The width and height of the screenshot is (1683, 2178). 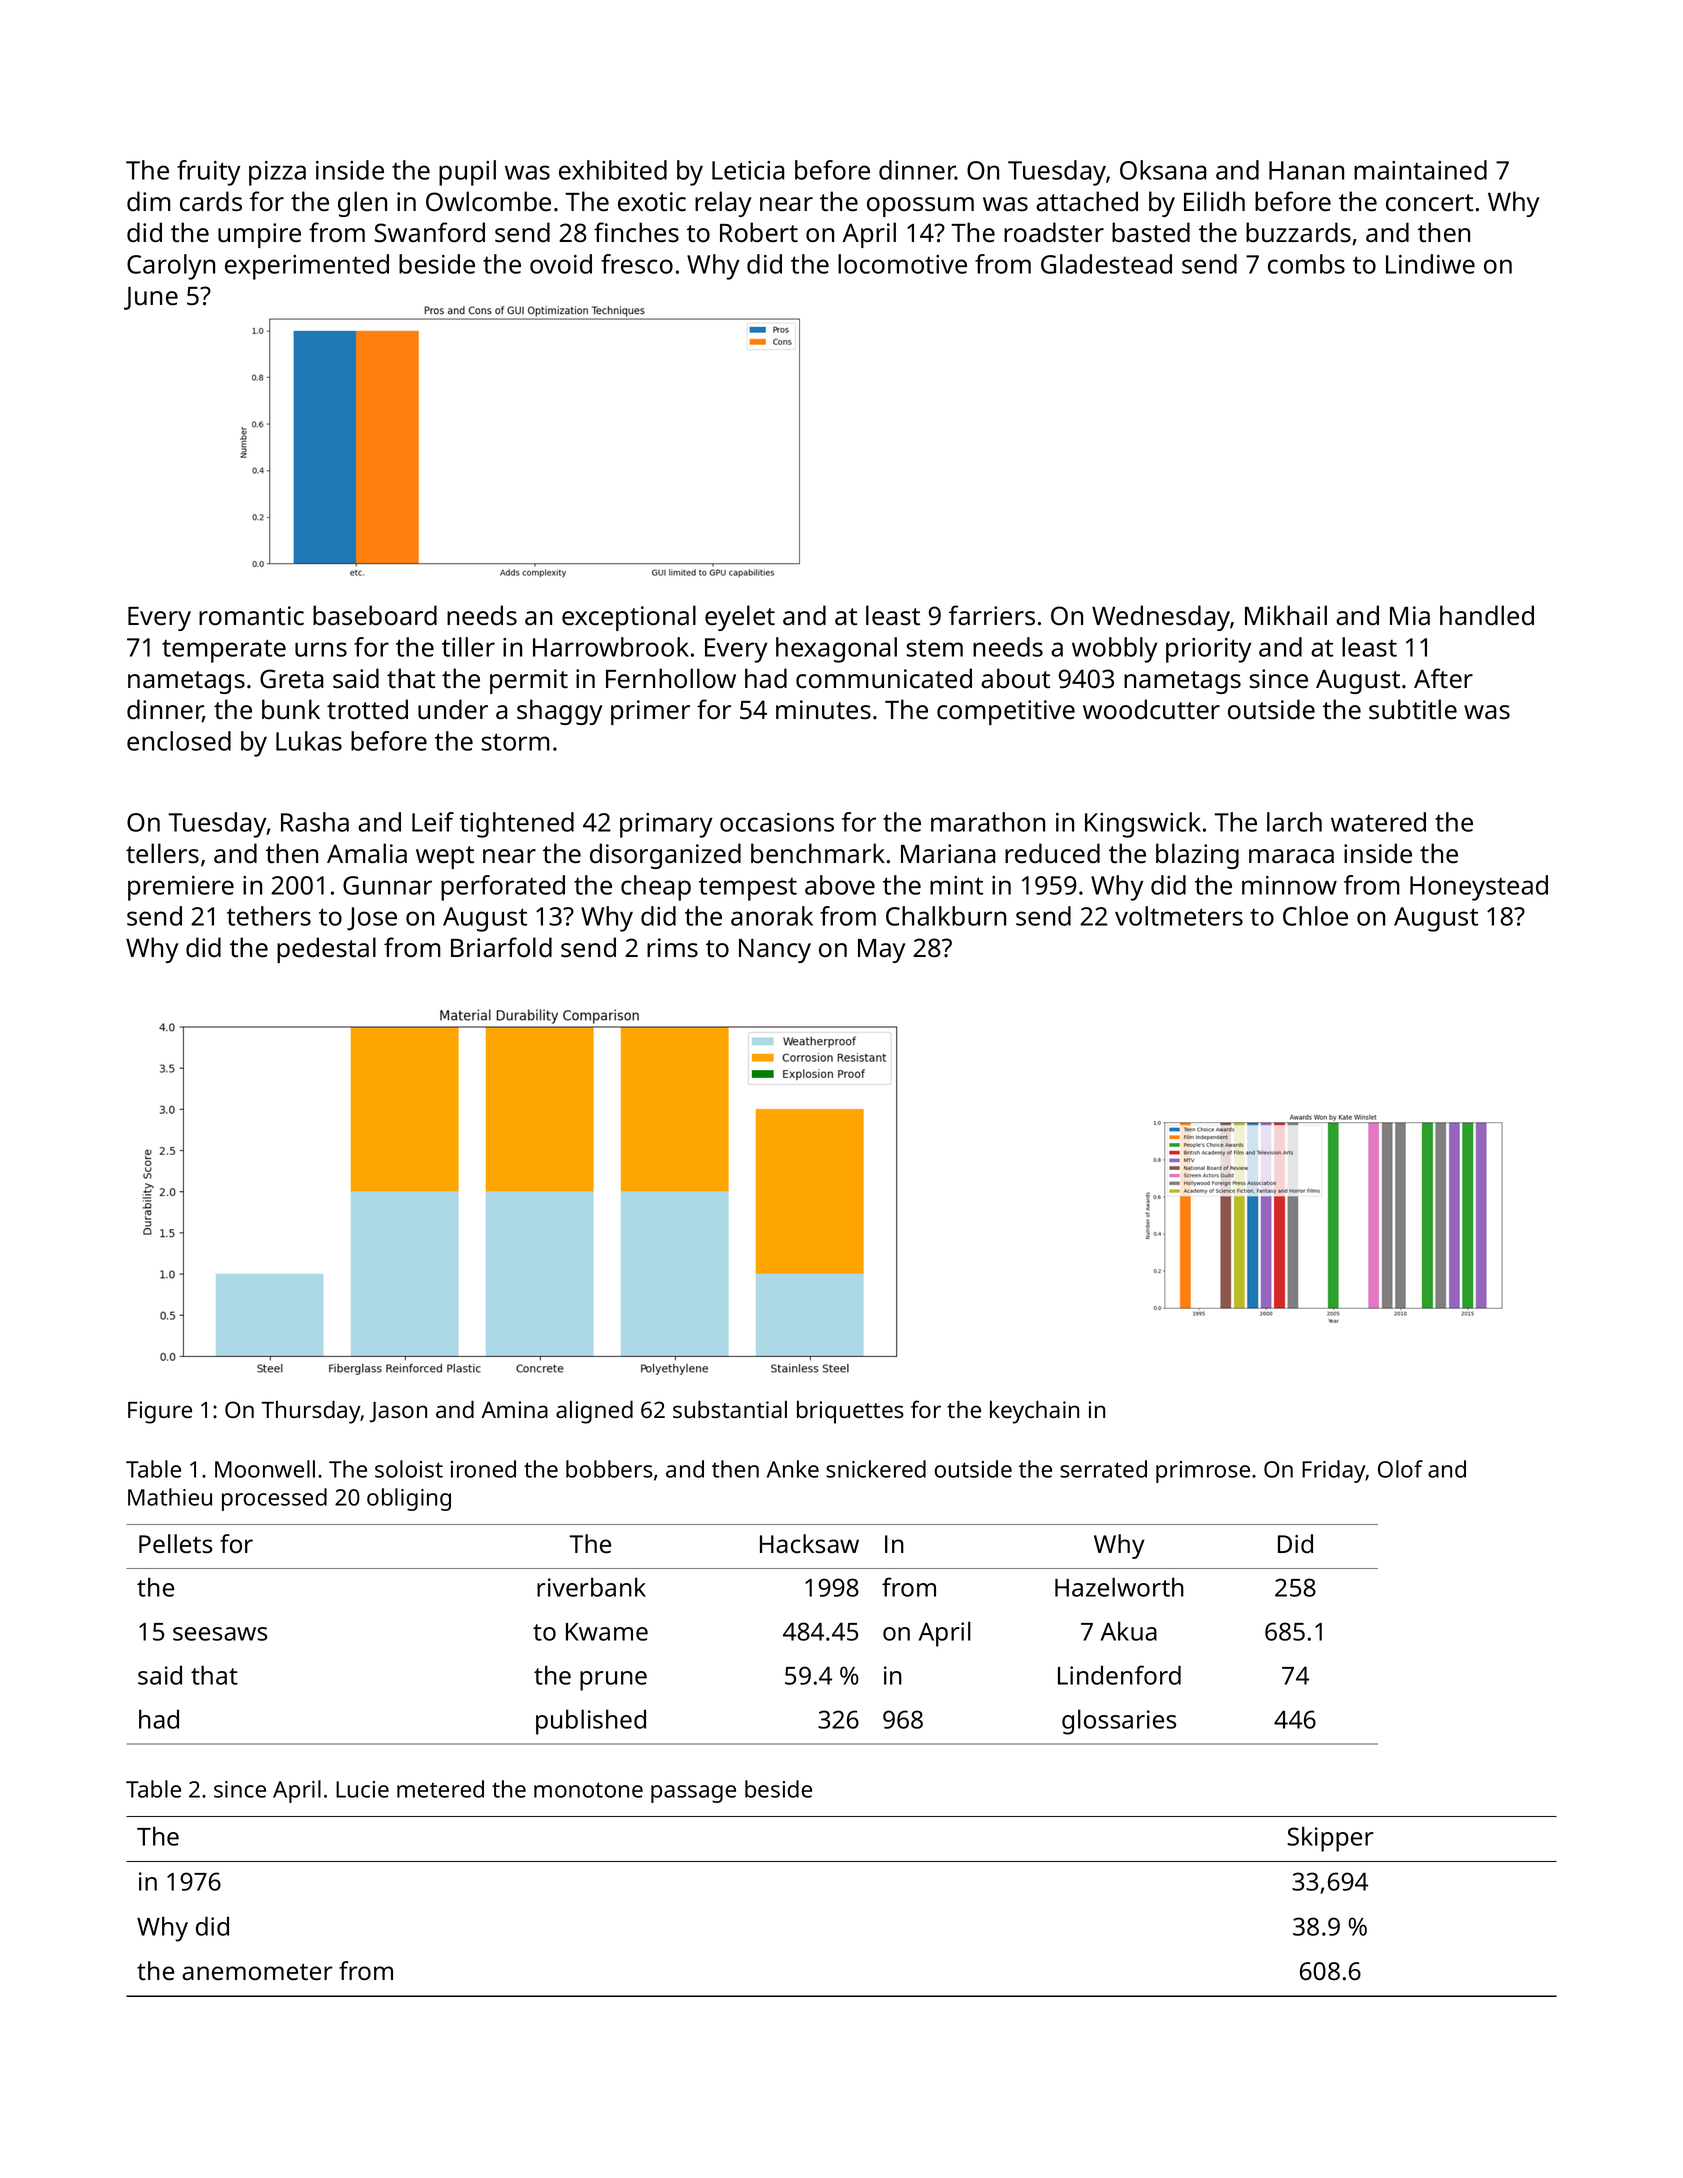 What do you see at coordinates (1400, 1469) in the screenshot?
I see `Olof` at bounding box center [1400, 1469].
